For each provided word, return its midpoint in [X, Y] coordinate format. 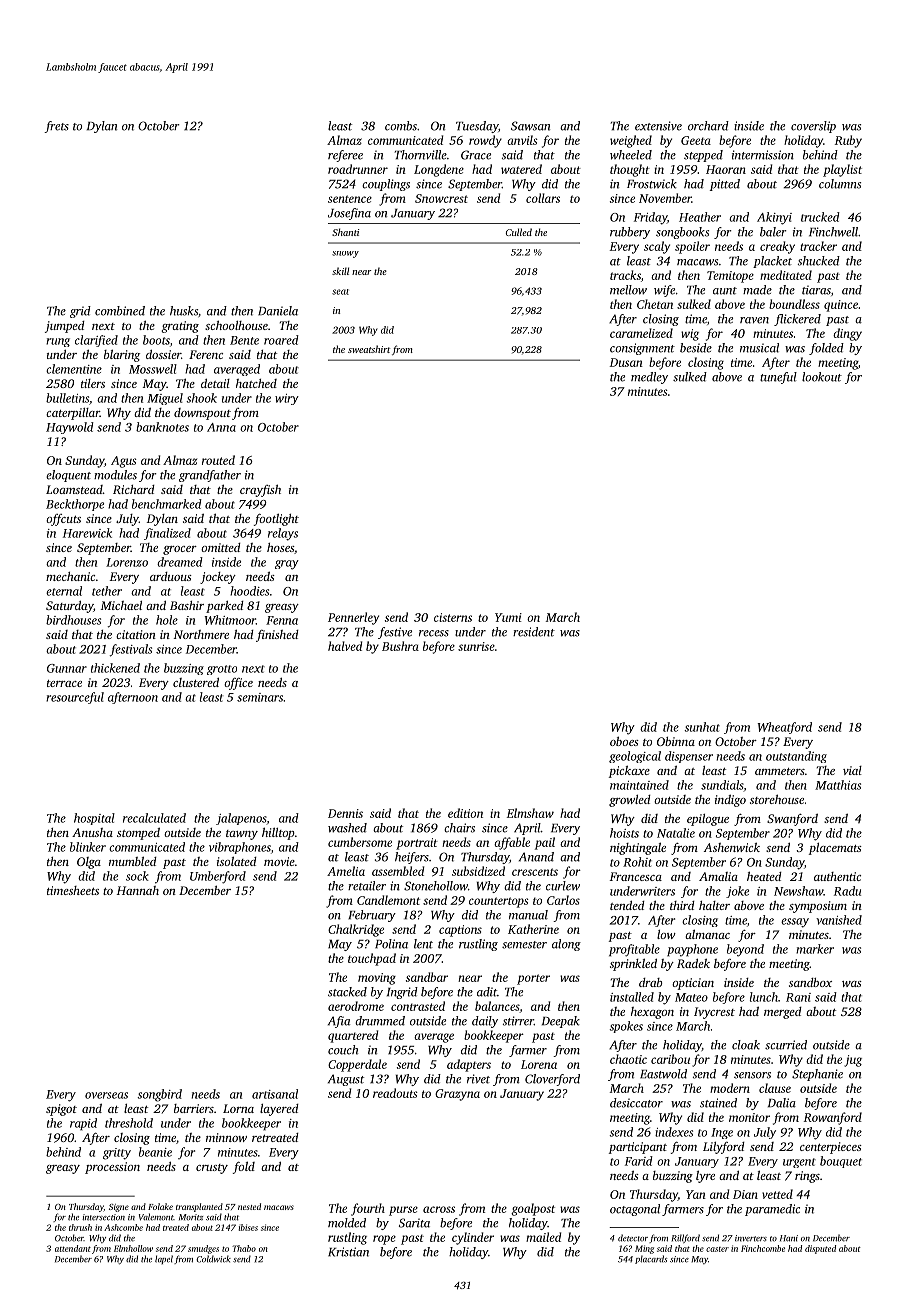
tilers [93, 383]
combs [401, 126]
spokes [626, 1027]
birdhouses [73, 620]
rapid [83, 1124]
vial [852, 770]
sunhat [702, 727]
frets [56, 127]
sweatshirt [369, 349]
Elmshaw [530, 813]
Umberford [218, 877]
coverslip [813, 127]
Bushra [400, 646]
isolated [237, 861]
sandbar [427, 977]
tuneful [778, 378]
